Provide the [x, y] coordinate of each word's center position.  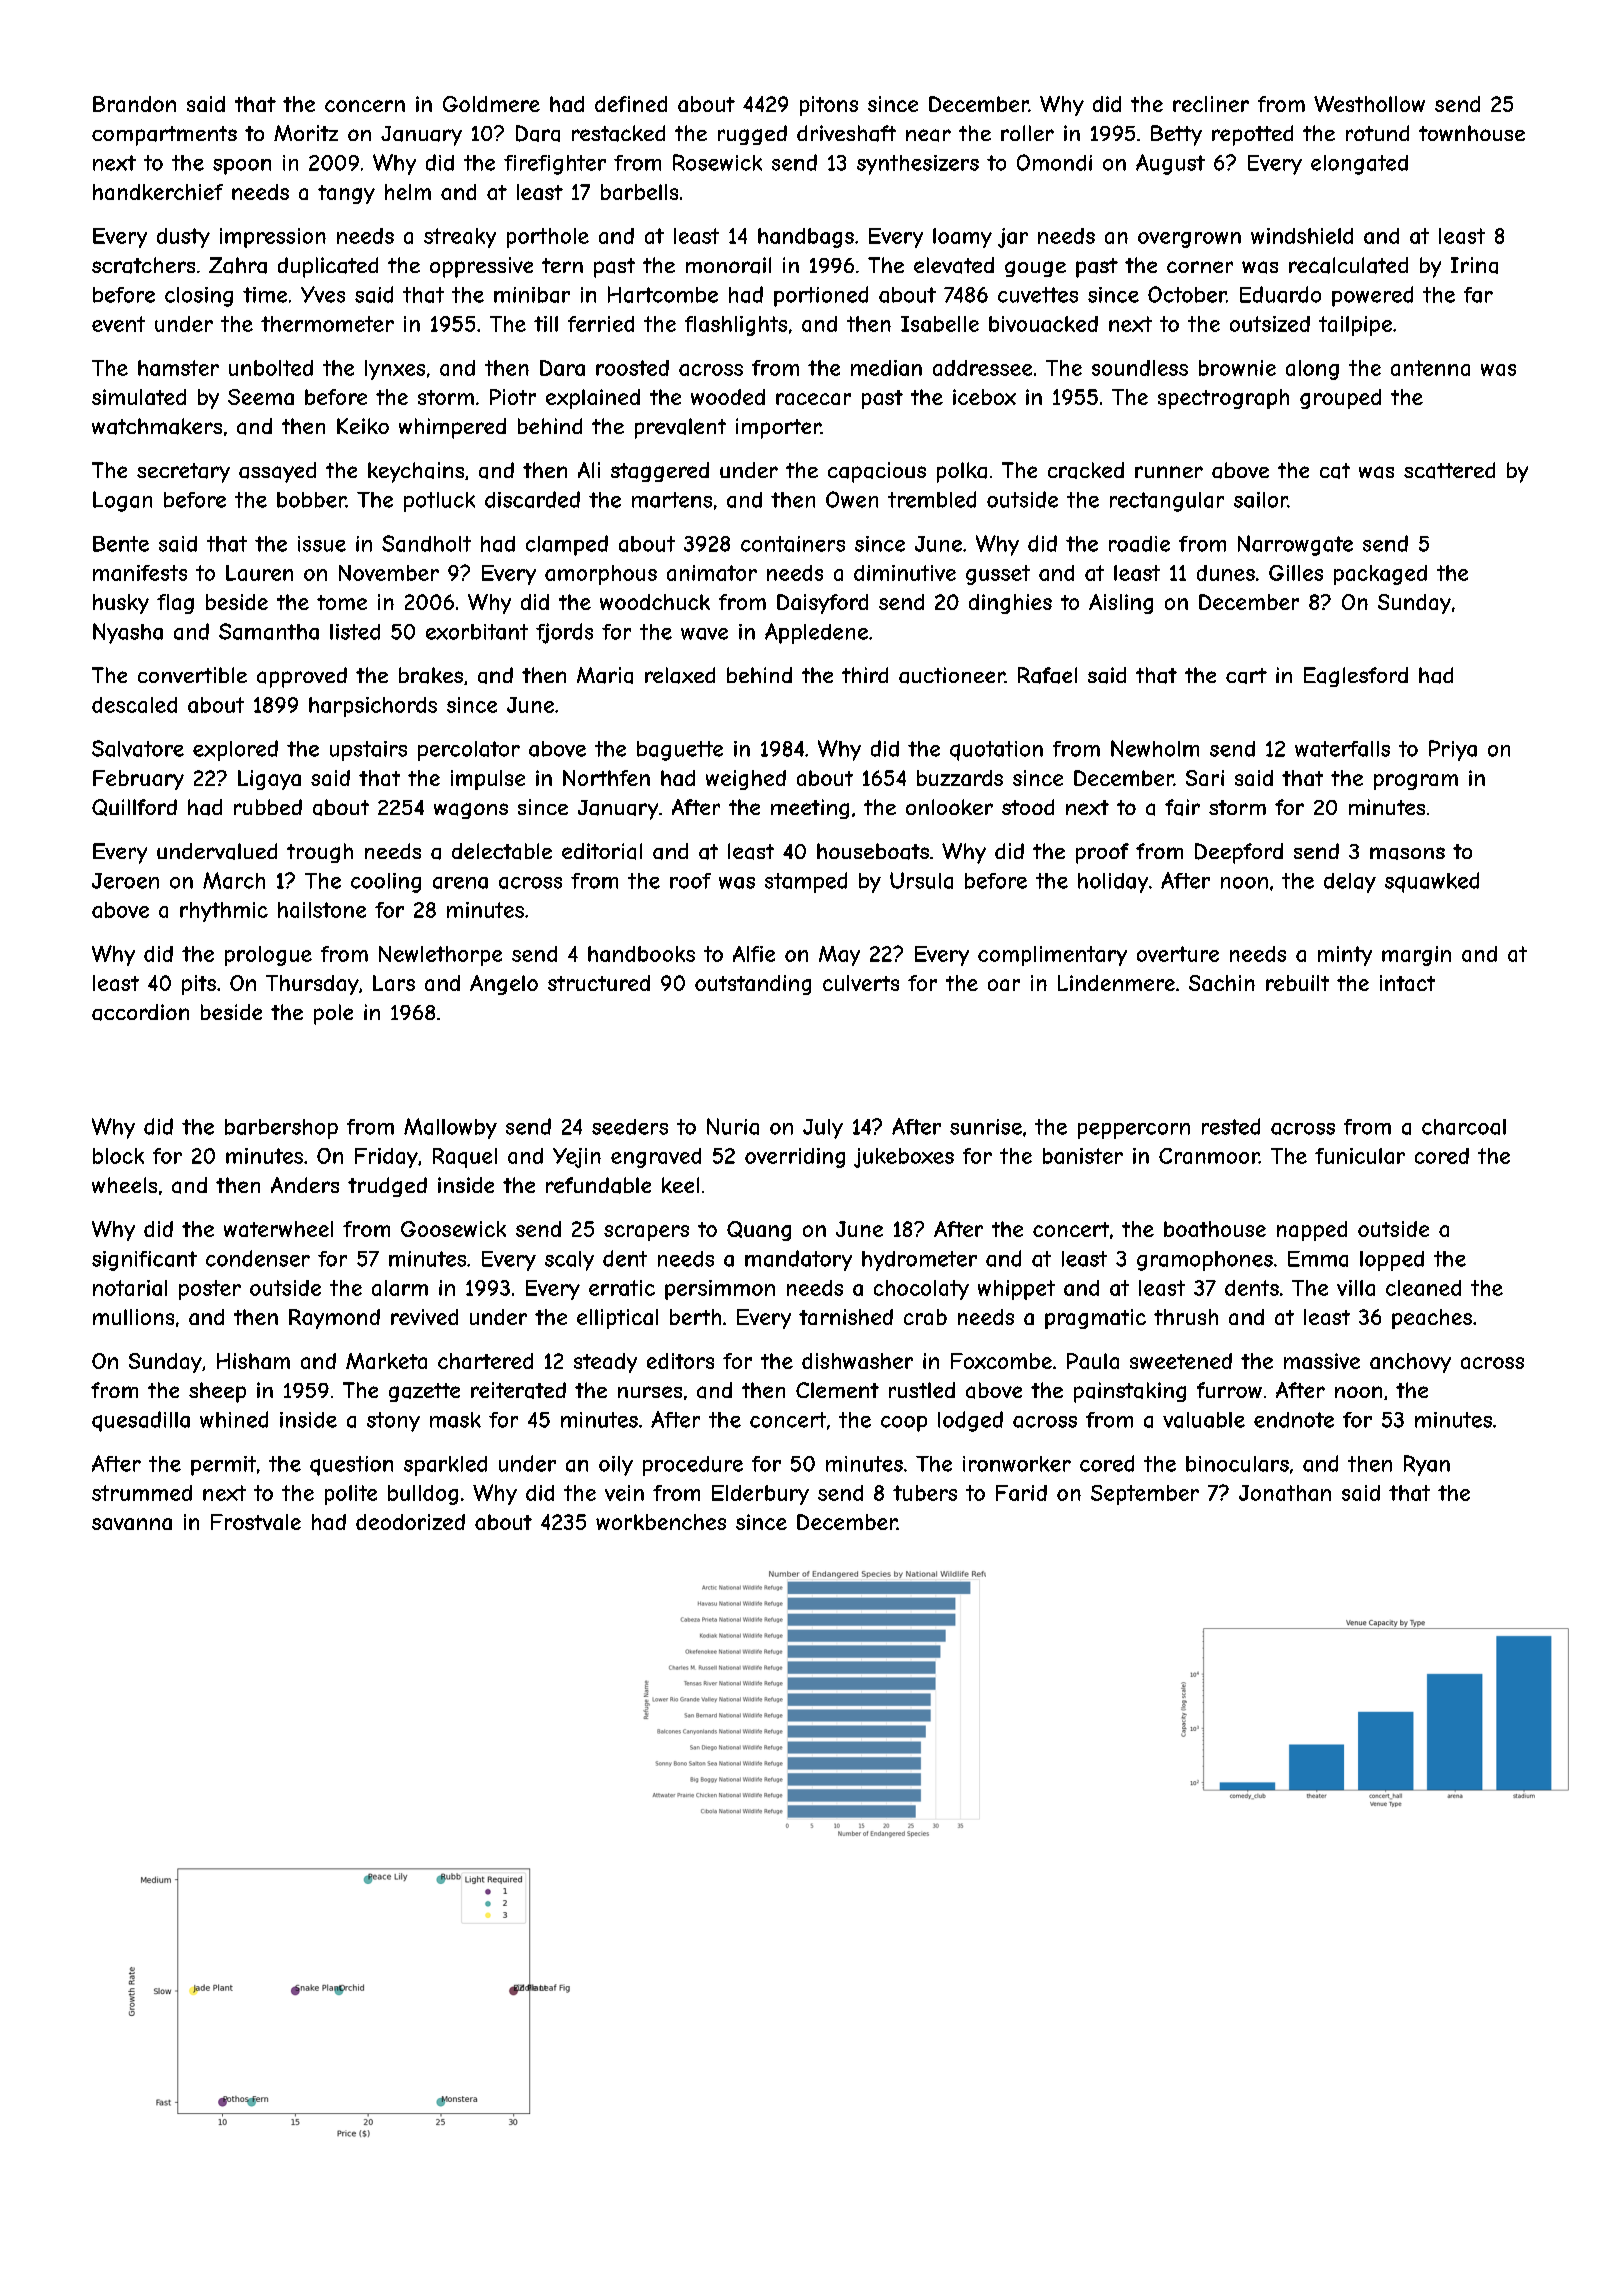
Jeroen [125, 881]
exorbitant [477, 632]
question [351, 1466]
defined [631, 104]
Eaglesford [1356, 677]
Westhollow [1369, 104]
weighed [746, 780]
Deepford [1239, 853]
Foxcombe [1001, 1361]
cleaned [1423, 1288]
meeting [810, 809]
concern [365, 106]
